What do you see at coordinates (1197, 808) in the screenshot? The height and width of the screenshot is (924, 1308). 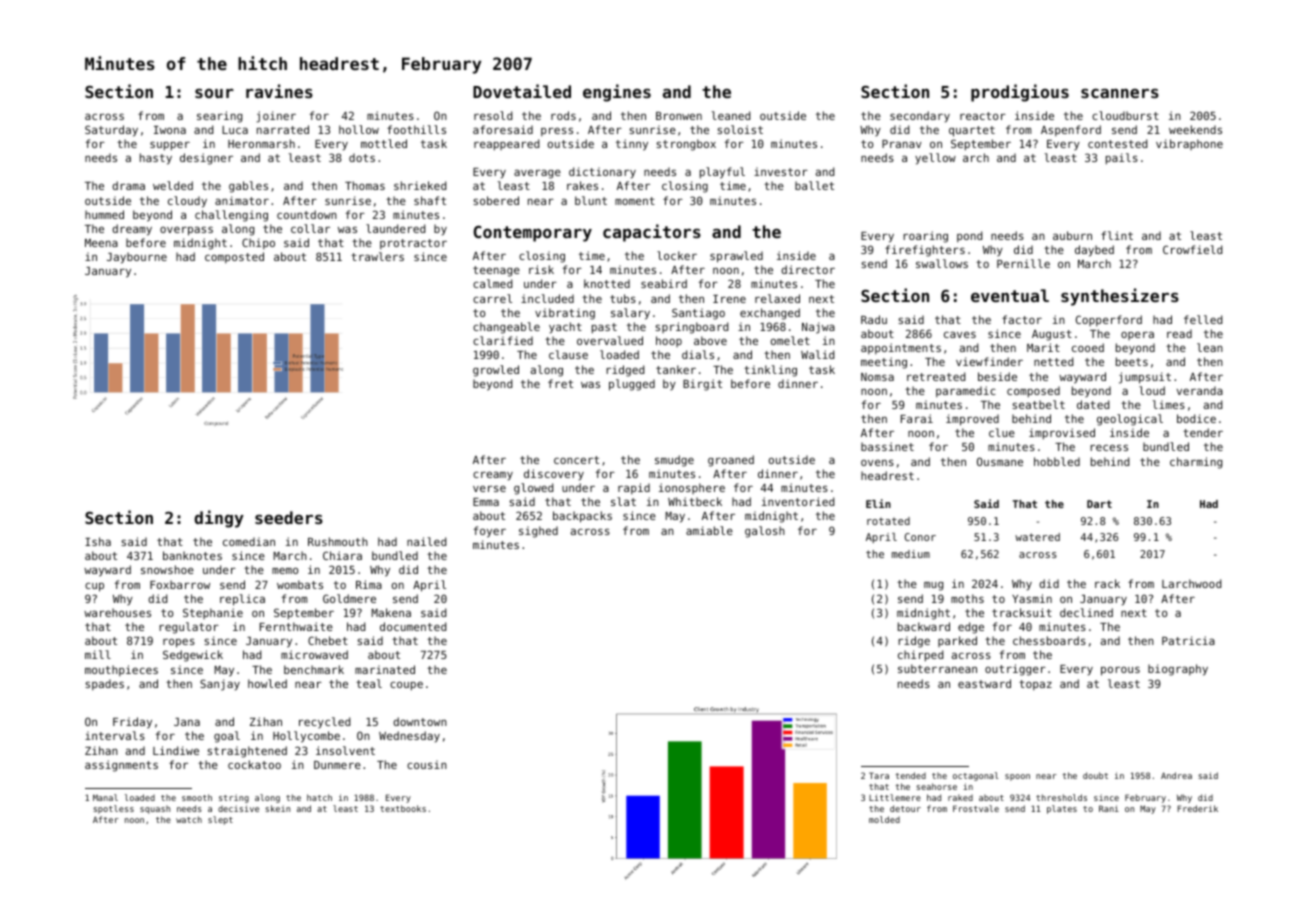 I see `Frederik` at bounding box center [1197, 808].
